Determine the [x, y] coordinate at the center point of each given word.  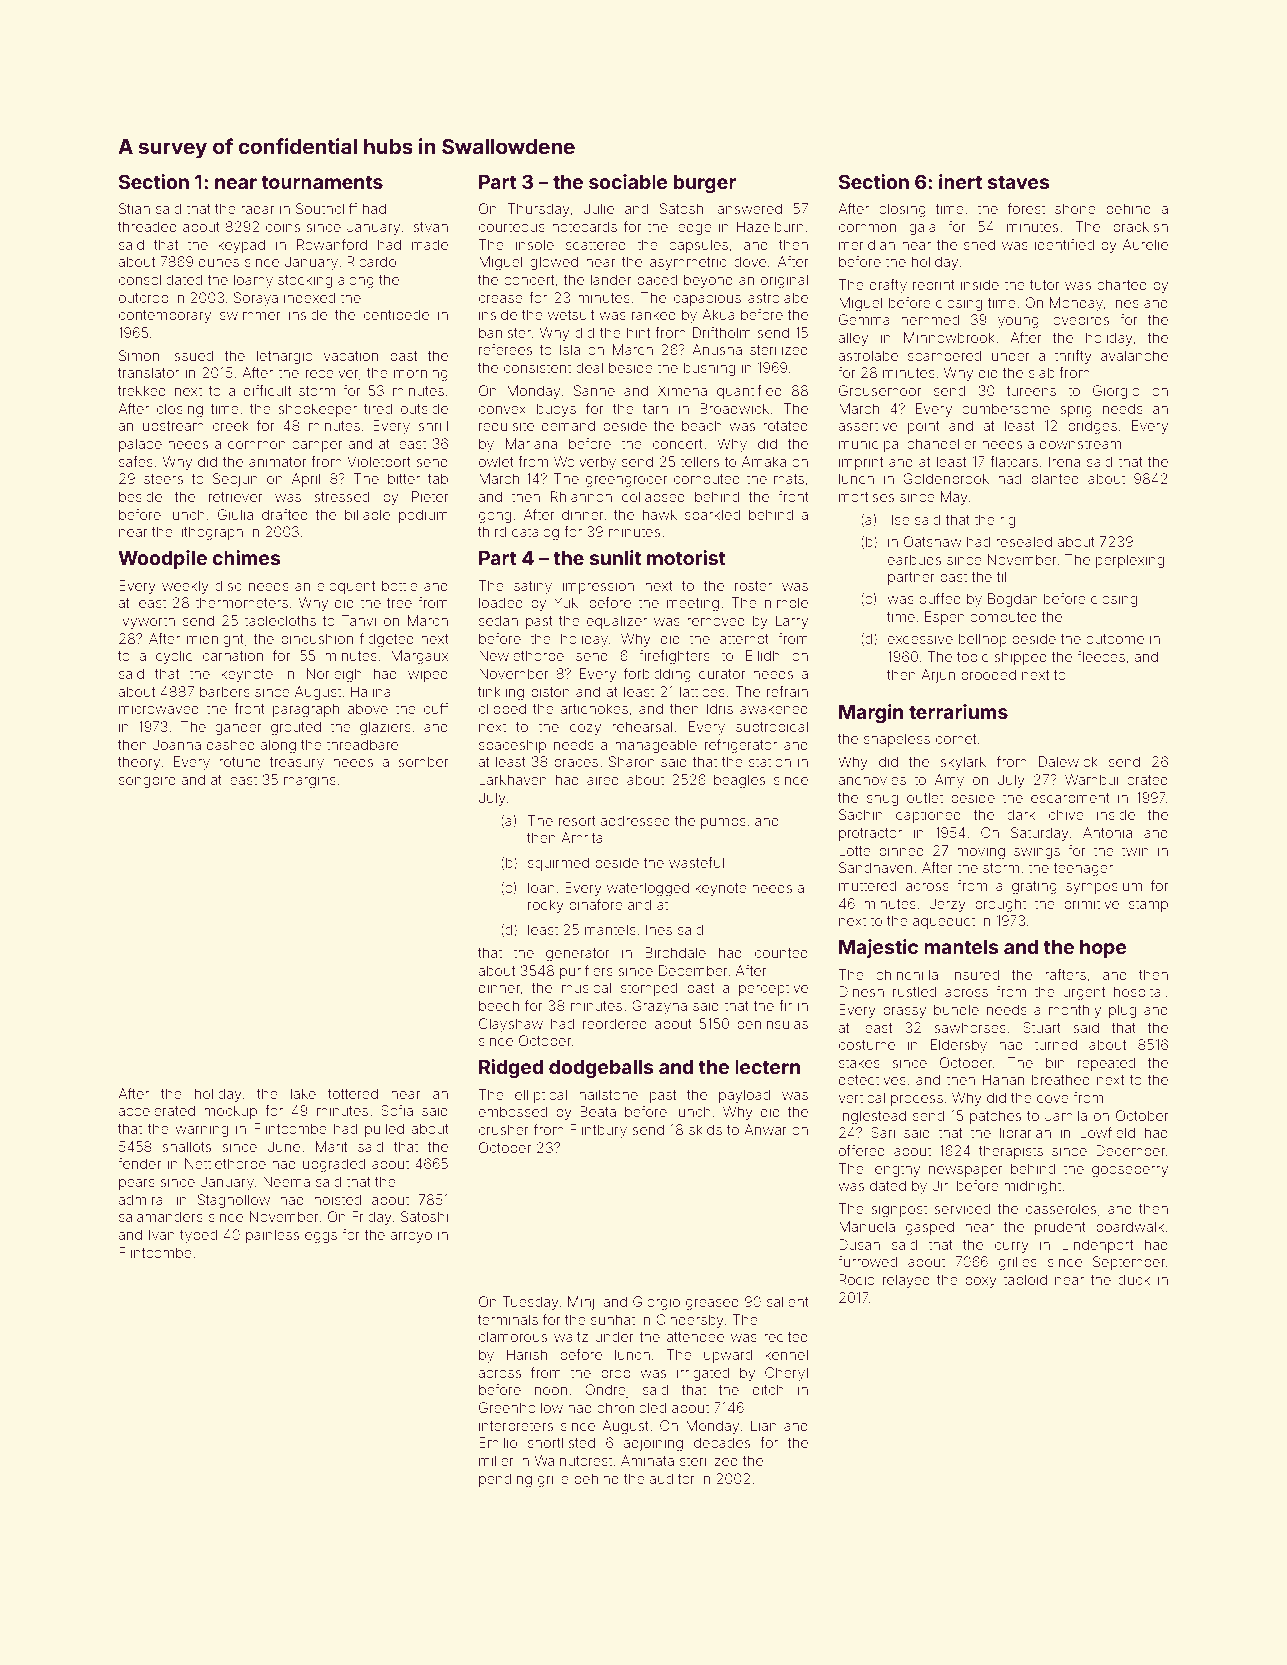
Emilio [498, 1442]
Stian [134, 208]
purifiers [586, 972]
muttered [867, 885]
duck [1134, 1279]
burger [705, 184]
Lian [764, 1425]
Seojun [235, 480]
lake [303, 1093]
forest [1026, 208]
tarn [655, 409]
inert [960, 181]
